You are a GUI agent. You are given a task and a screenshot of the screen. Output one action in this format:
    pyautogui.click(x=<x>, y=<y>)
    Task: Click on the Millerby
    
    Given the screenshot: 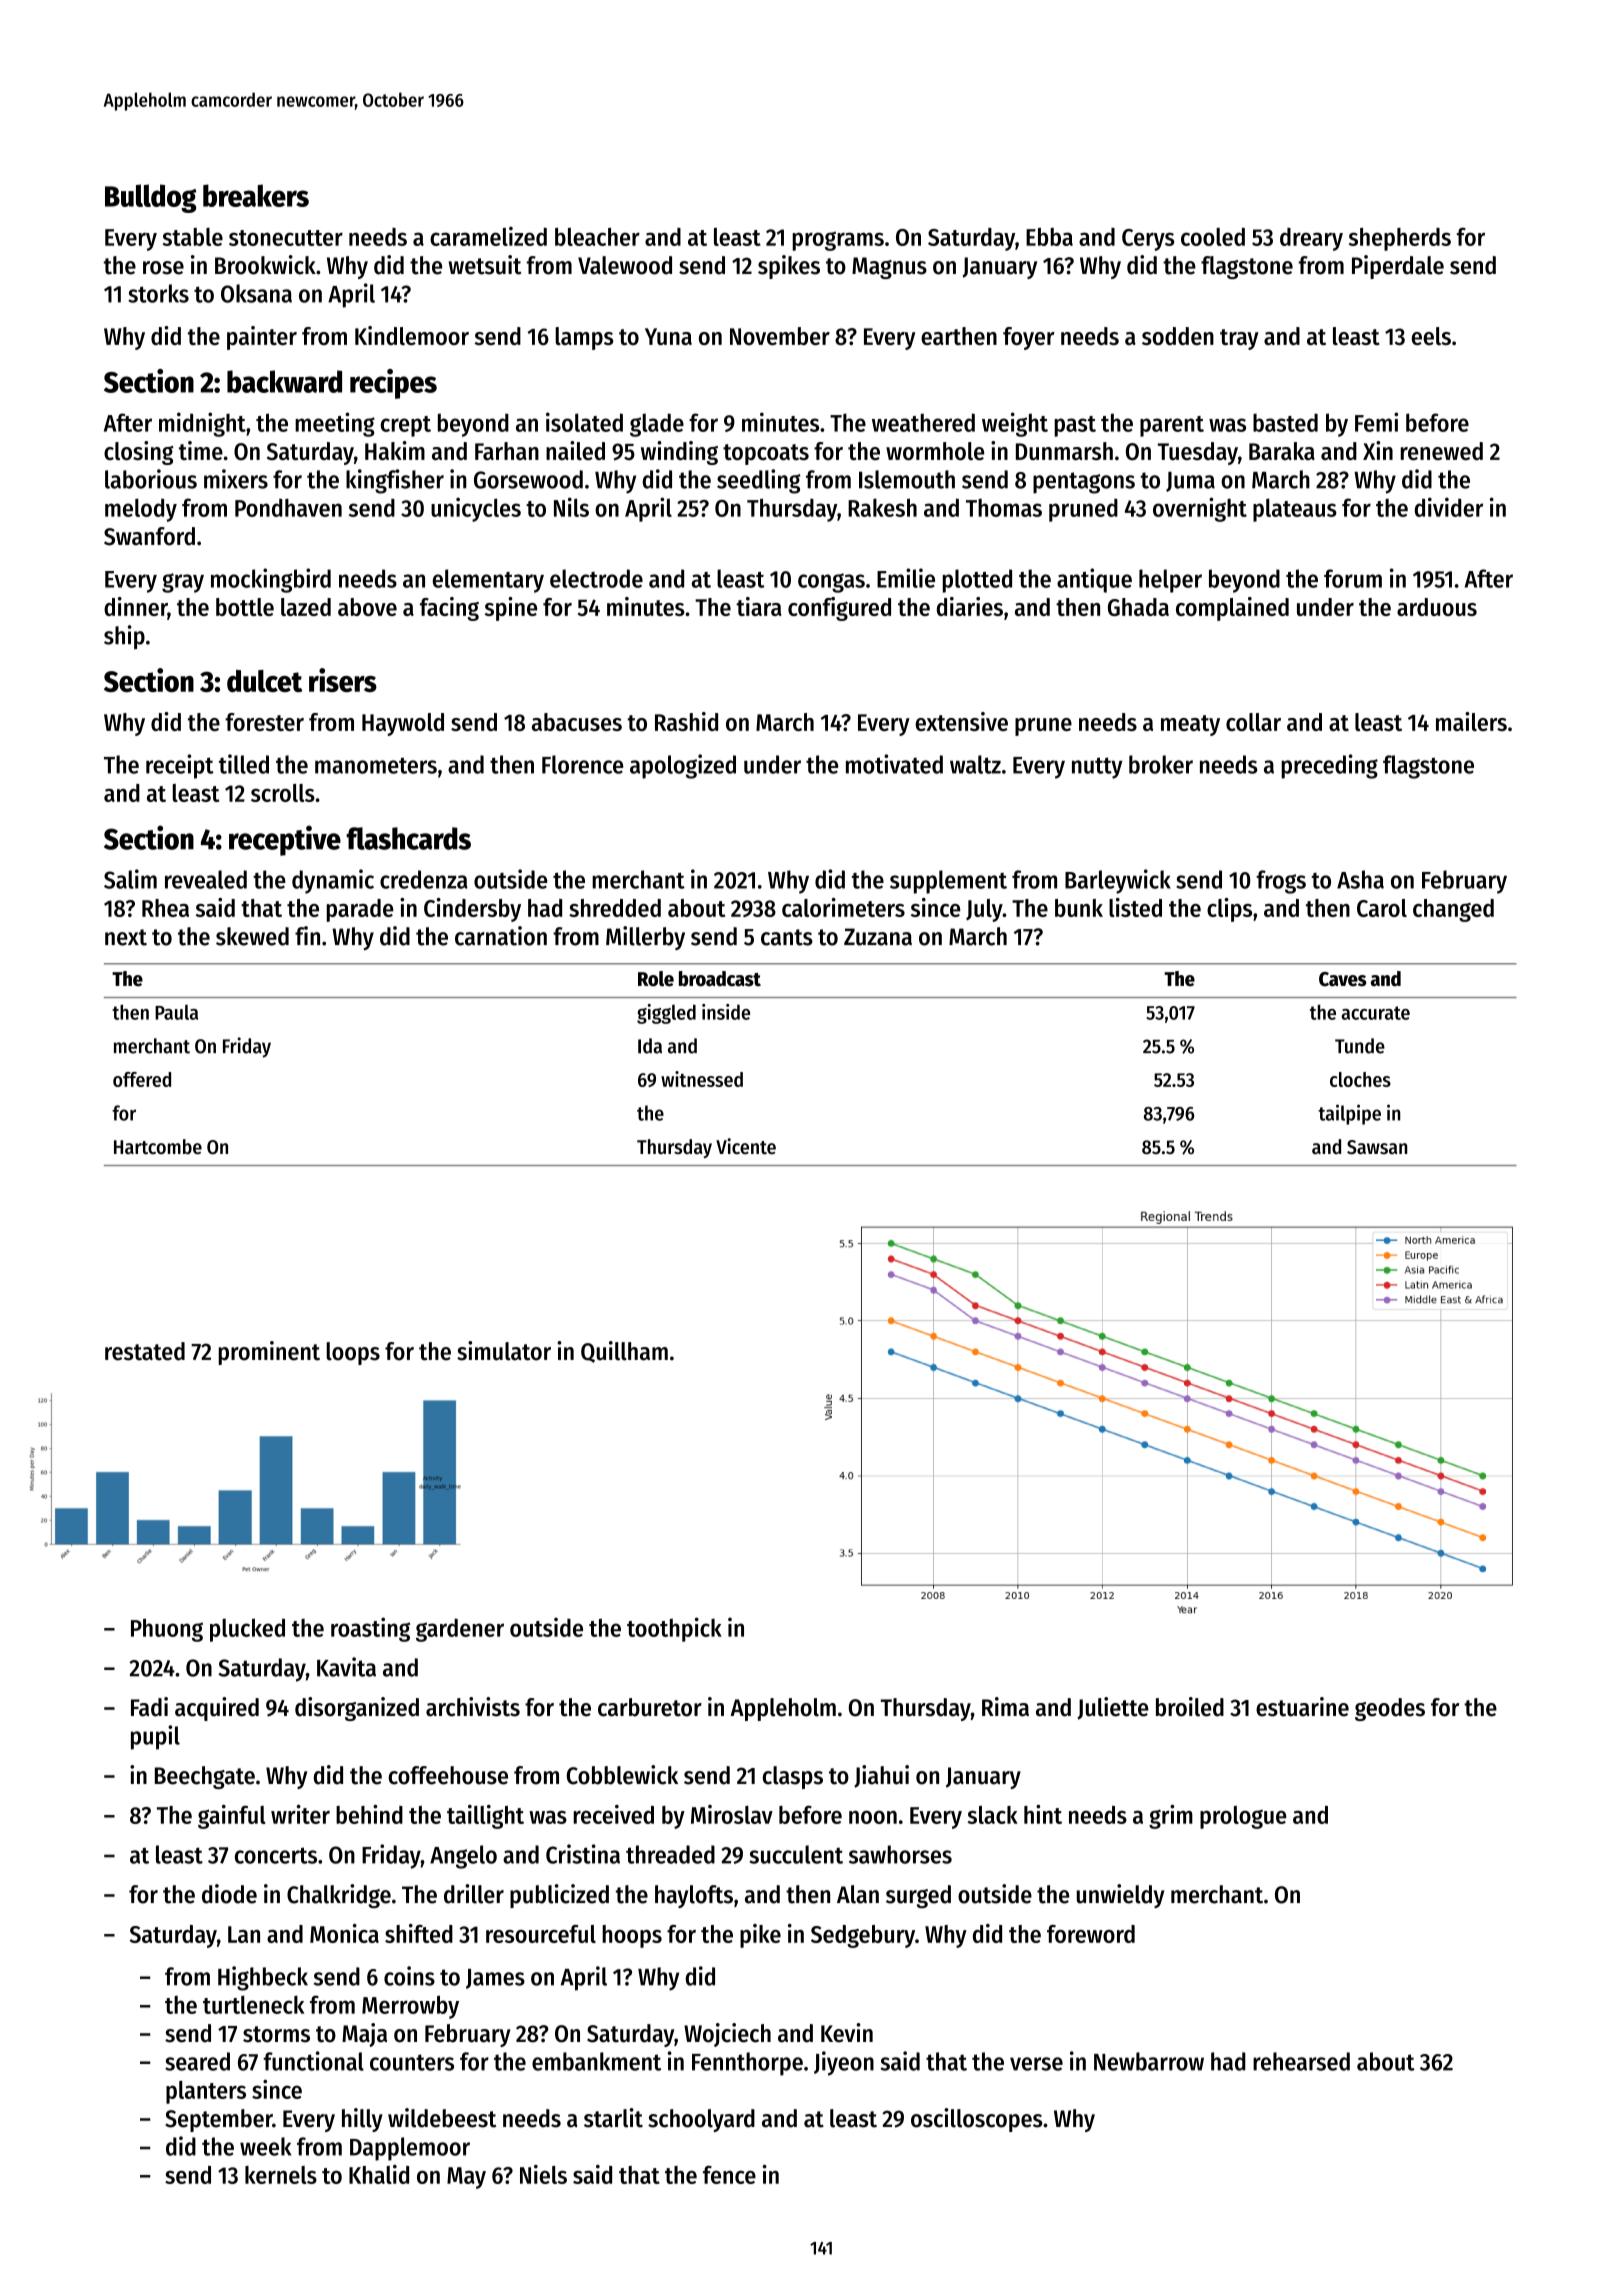 What is the action you would take?
    pyautogui.click(x=645, y=938)
